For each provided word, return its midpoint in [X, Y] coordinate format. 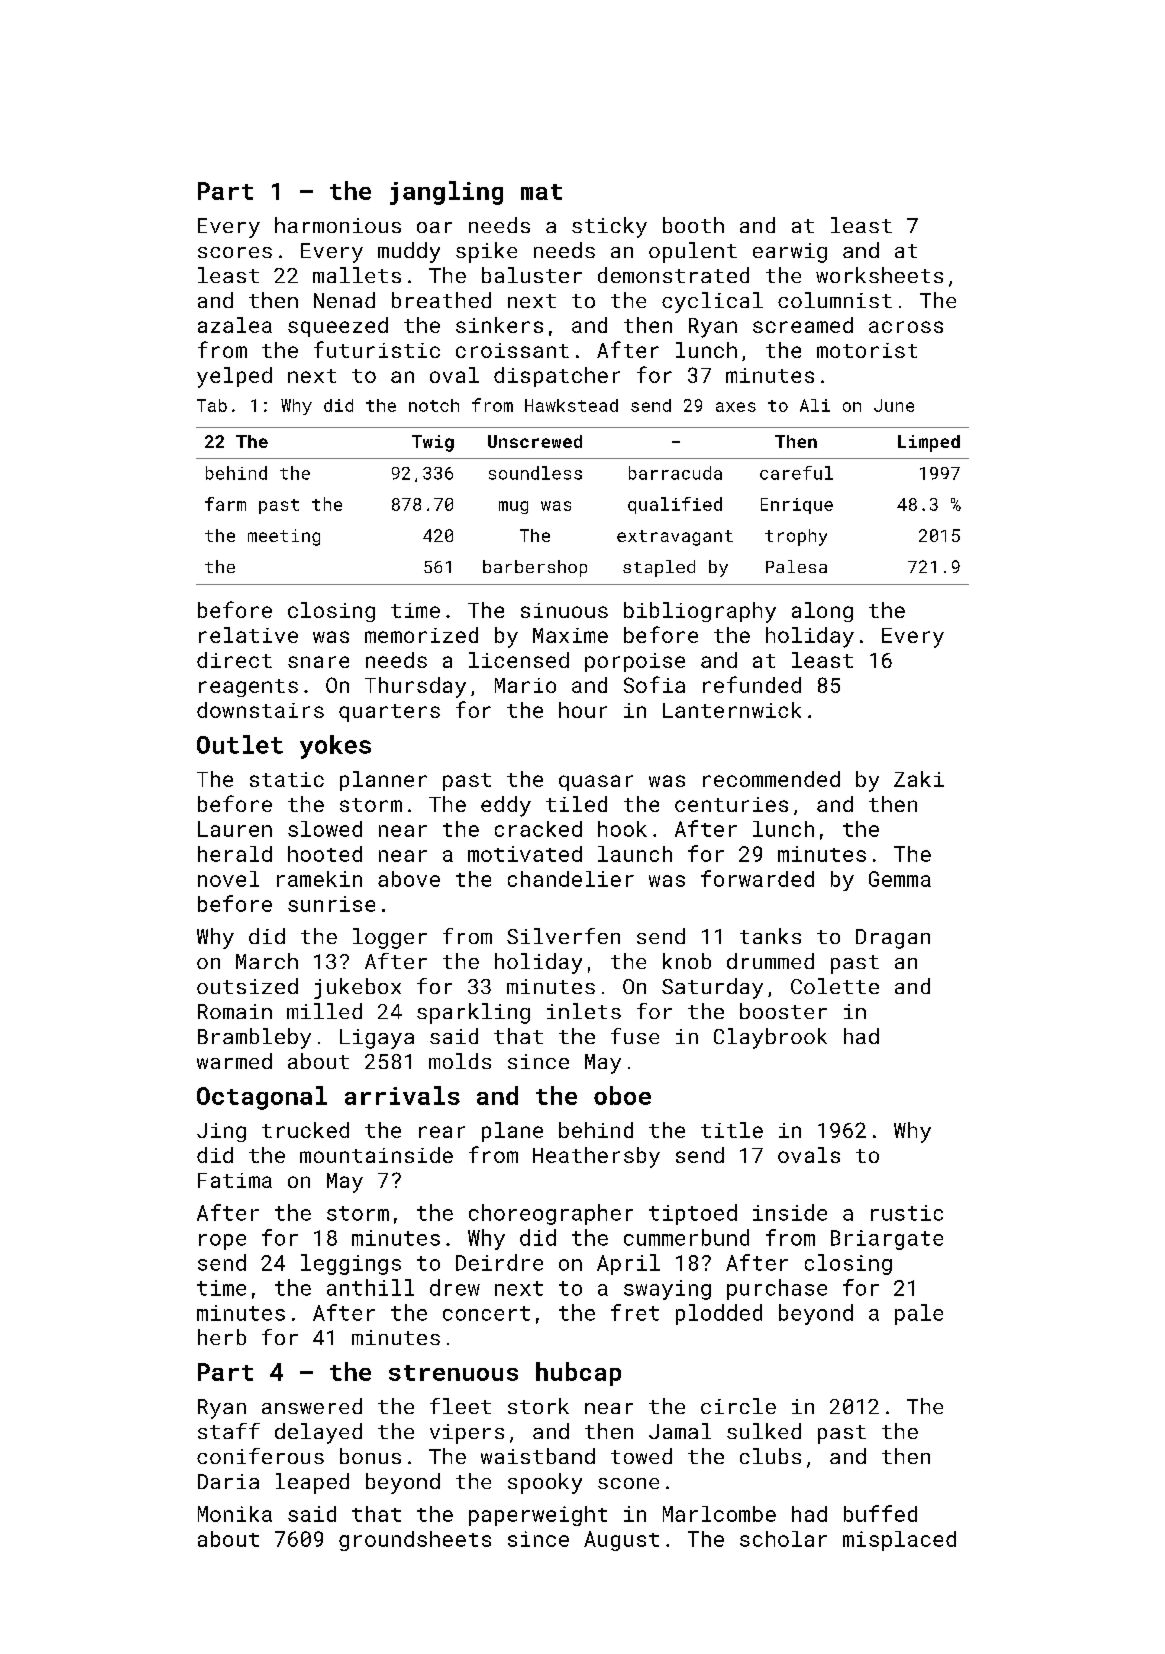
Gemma [900, 879]
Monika [235, 1514]
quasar [596, 783]
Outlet [240, 744]
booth [693, 225]
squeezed [338, 327]
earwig [790, 253]
